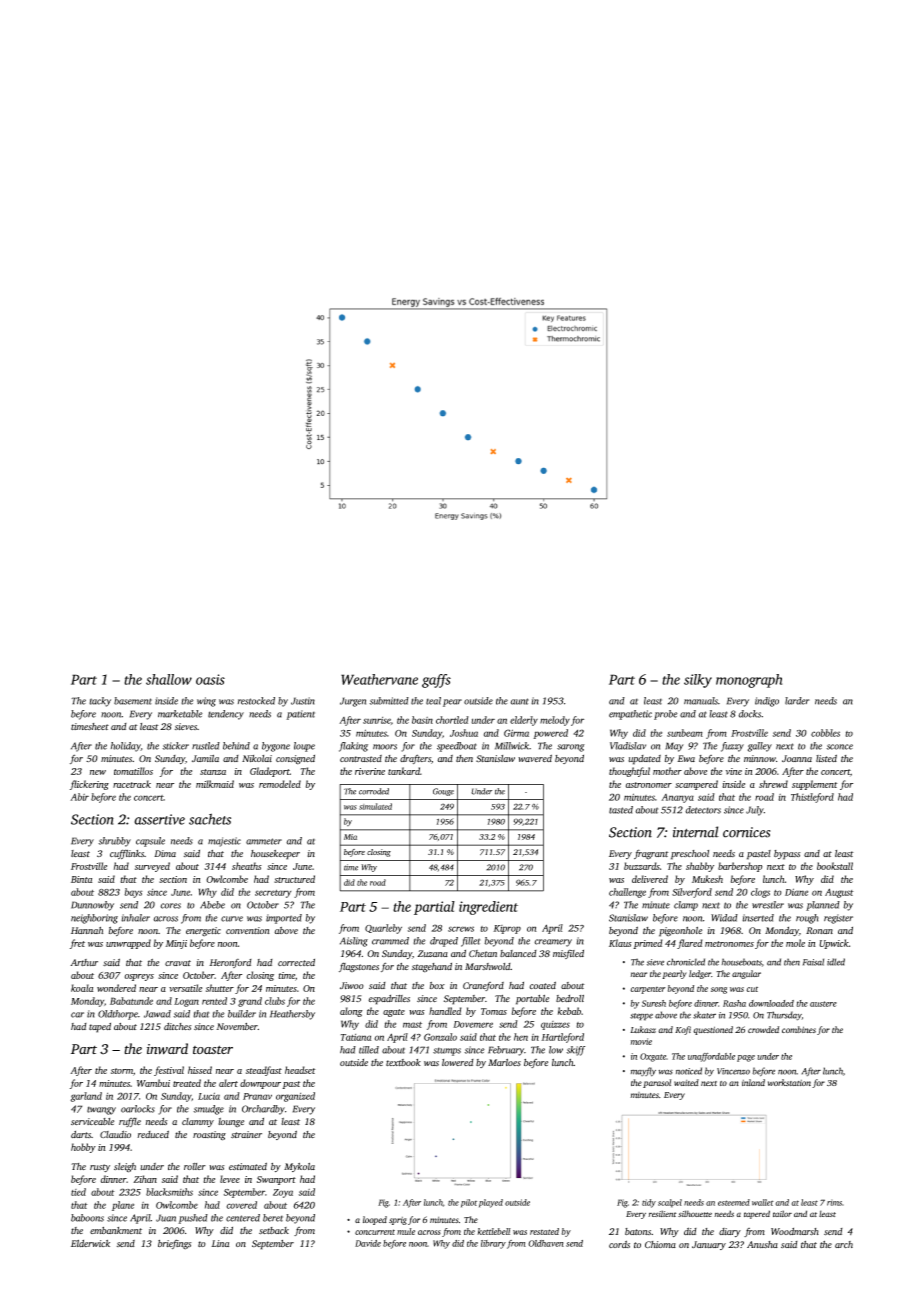  Describe the element at coordinates (100, 702) in the page. I see `tacky` at that location.
